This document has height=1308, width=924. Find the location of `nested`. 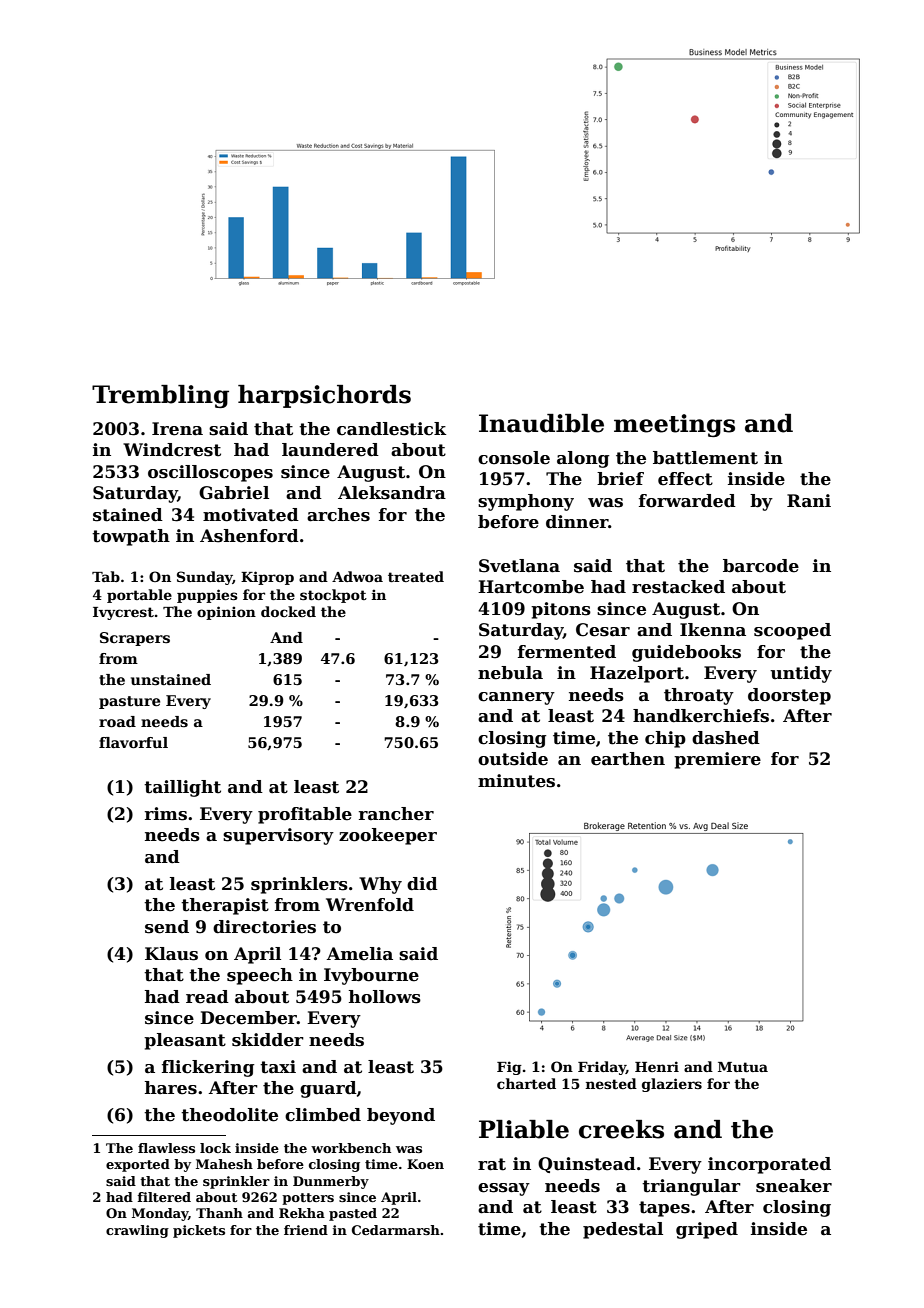

nested is located at coordinates (611, 1083).
